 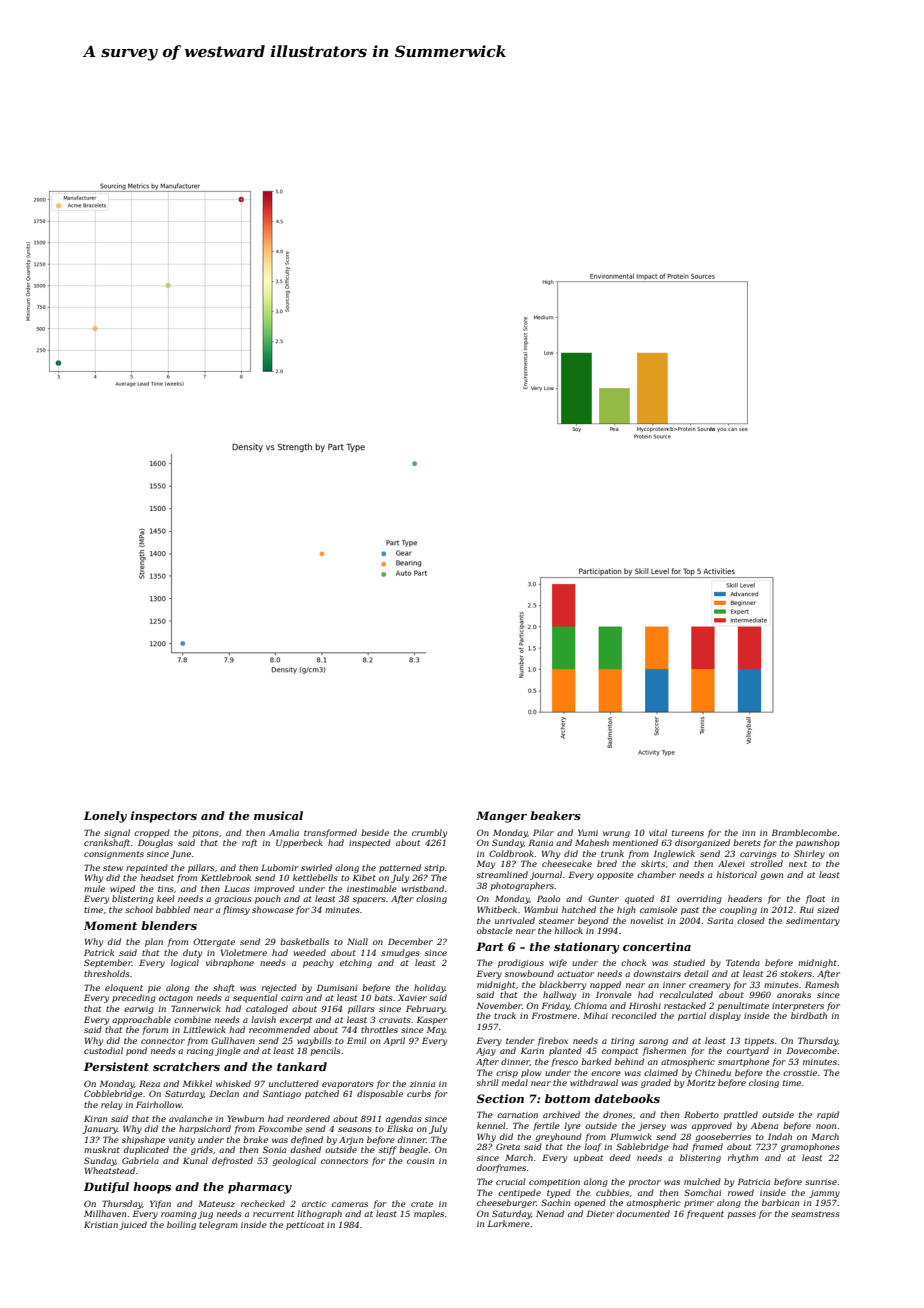 What do you see at coordinates (305, 1226) in the screenshot?
I see `petticoat` at bounding box center [305, 1226].
